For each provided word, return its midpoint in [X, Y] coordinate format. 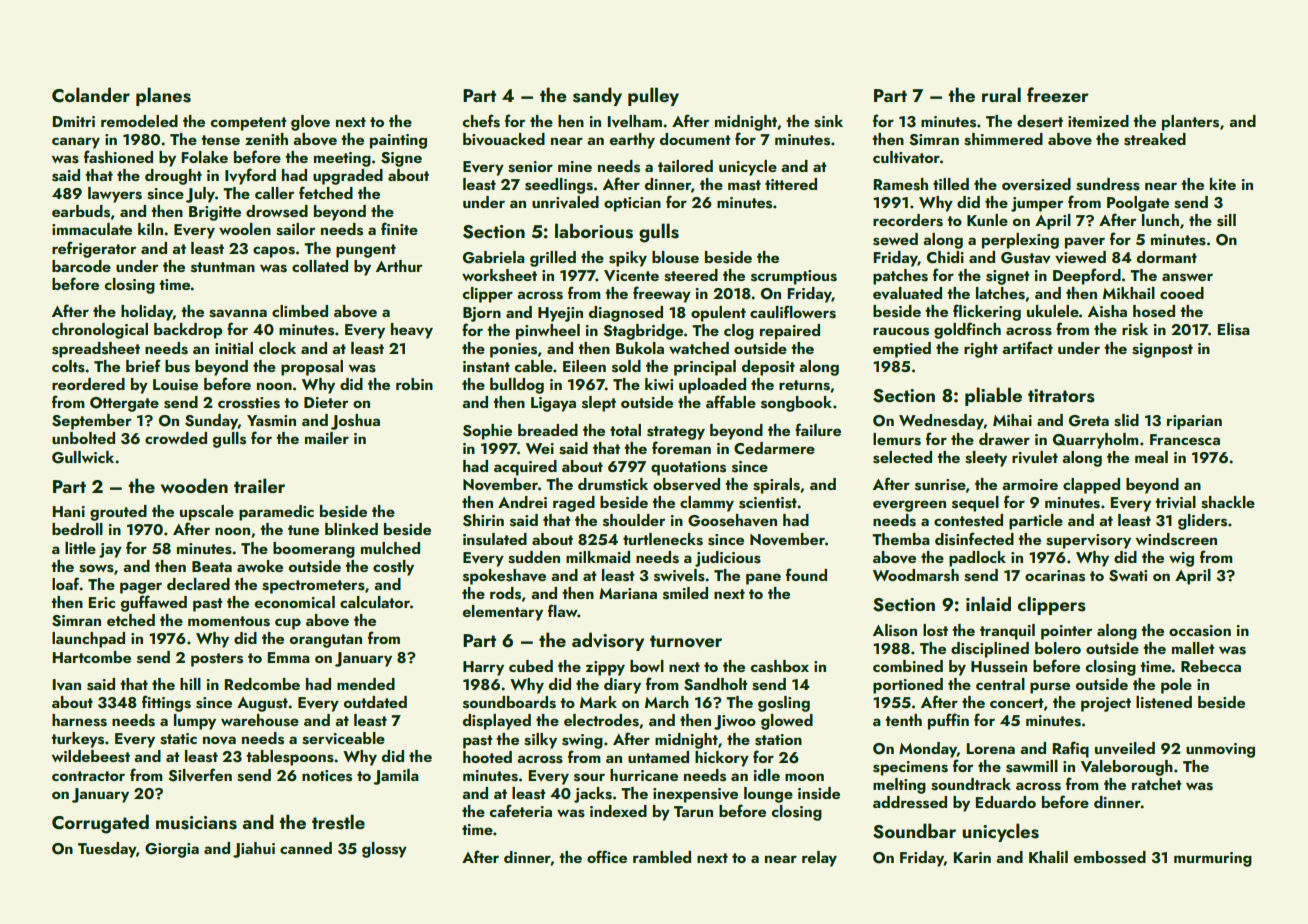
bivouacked [504, 139]
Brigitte [215, 213]
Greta [1089, 421]
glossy [384, 850]
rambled [662, 857]
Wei [540, 448]
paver [1085, 243]
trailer [259, 485]
